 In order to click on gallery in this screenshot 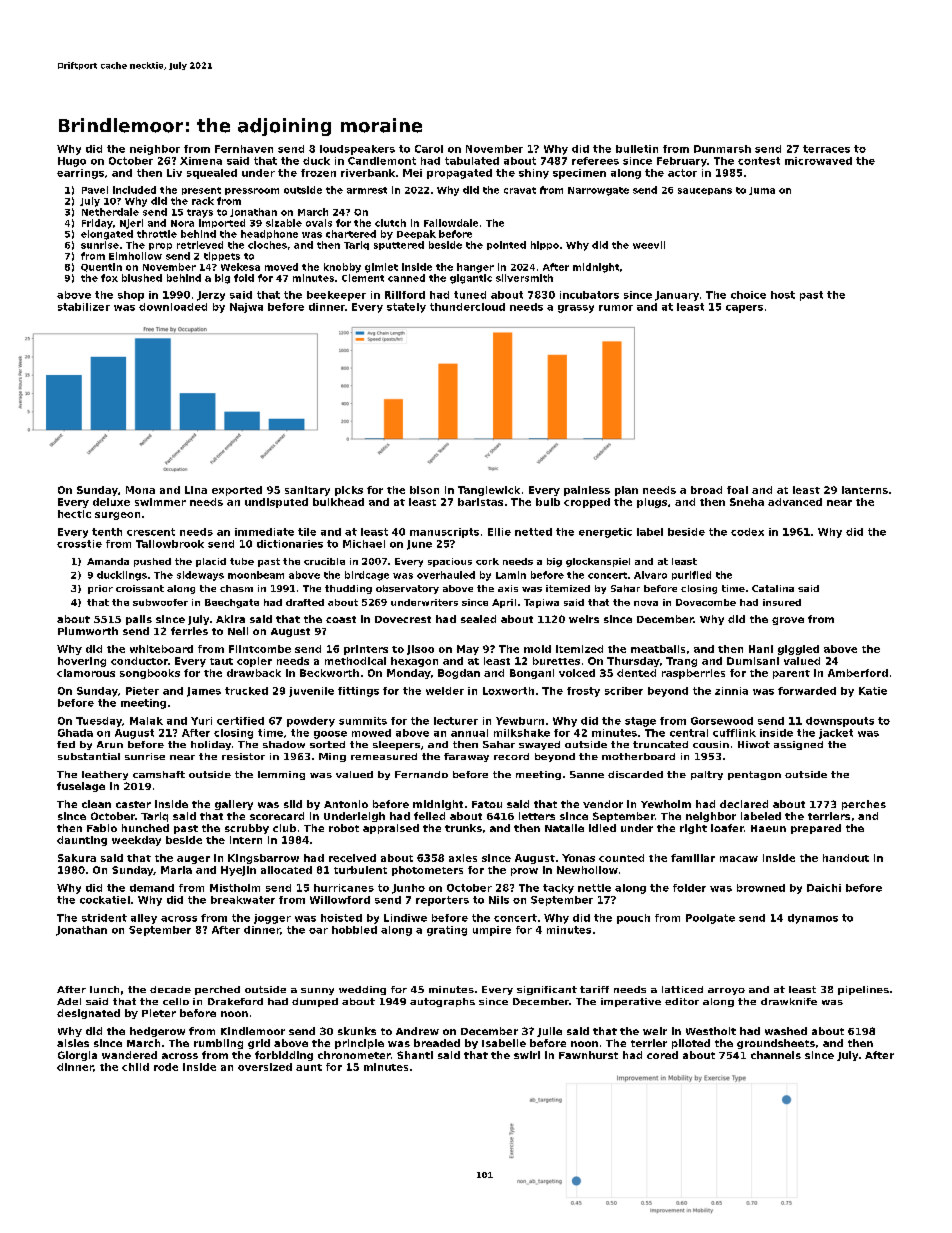, I will do `click(234, 805)`.
